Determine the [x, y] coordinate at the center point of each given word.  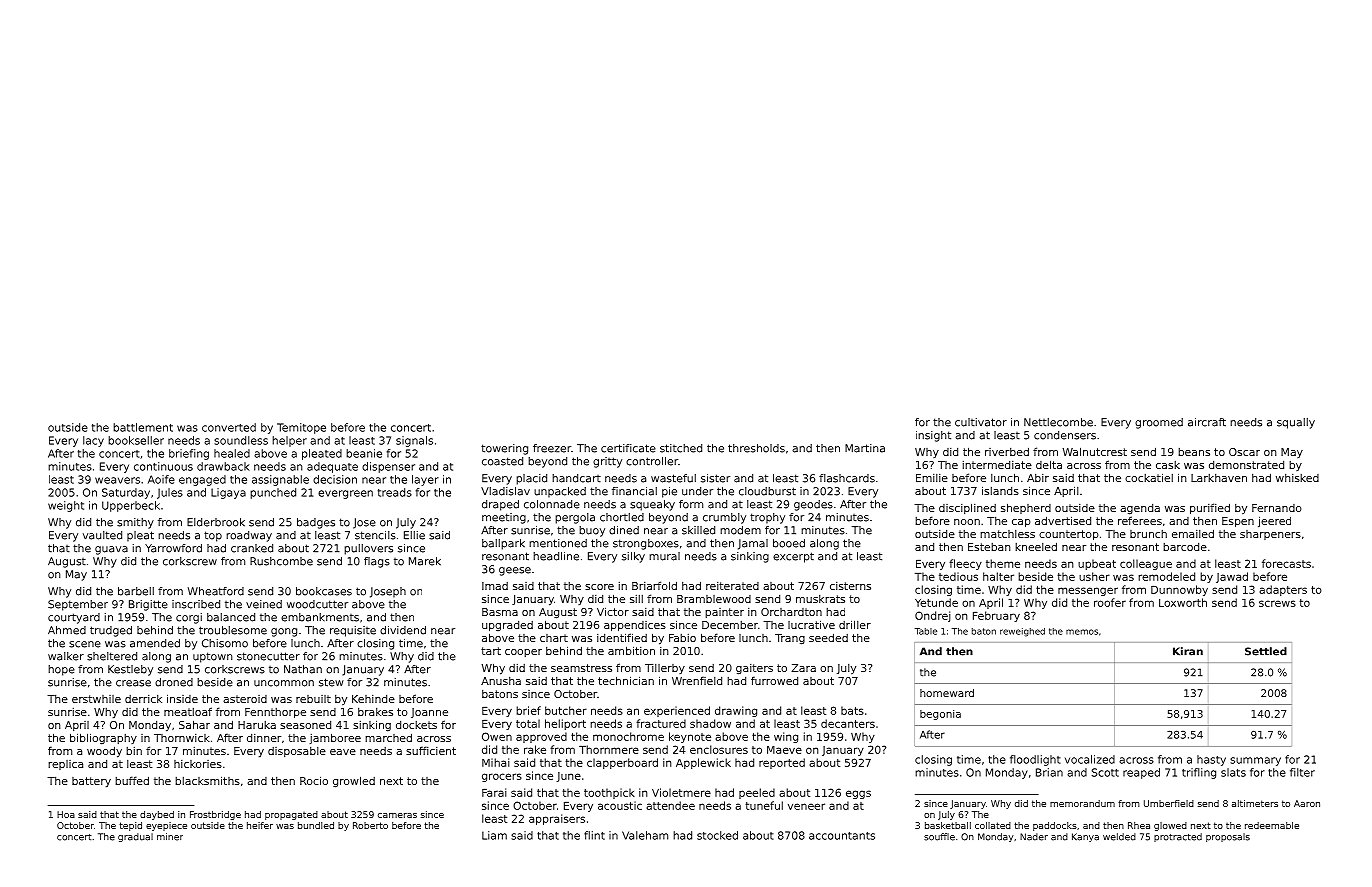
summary [1255, 761]
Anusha [501, 681]
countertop [1069, 535]
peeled [757, 793]
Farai [494, 792]
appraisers [557, 819]
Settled [1266, 651]
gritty [607, 462]
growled [354, 781]
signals [414, 441]
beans [1194, 452]
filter [1302, 772]
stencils [375, 535]
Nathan [303, 669]
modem [740, 530]
